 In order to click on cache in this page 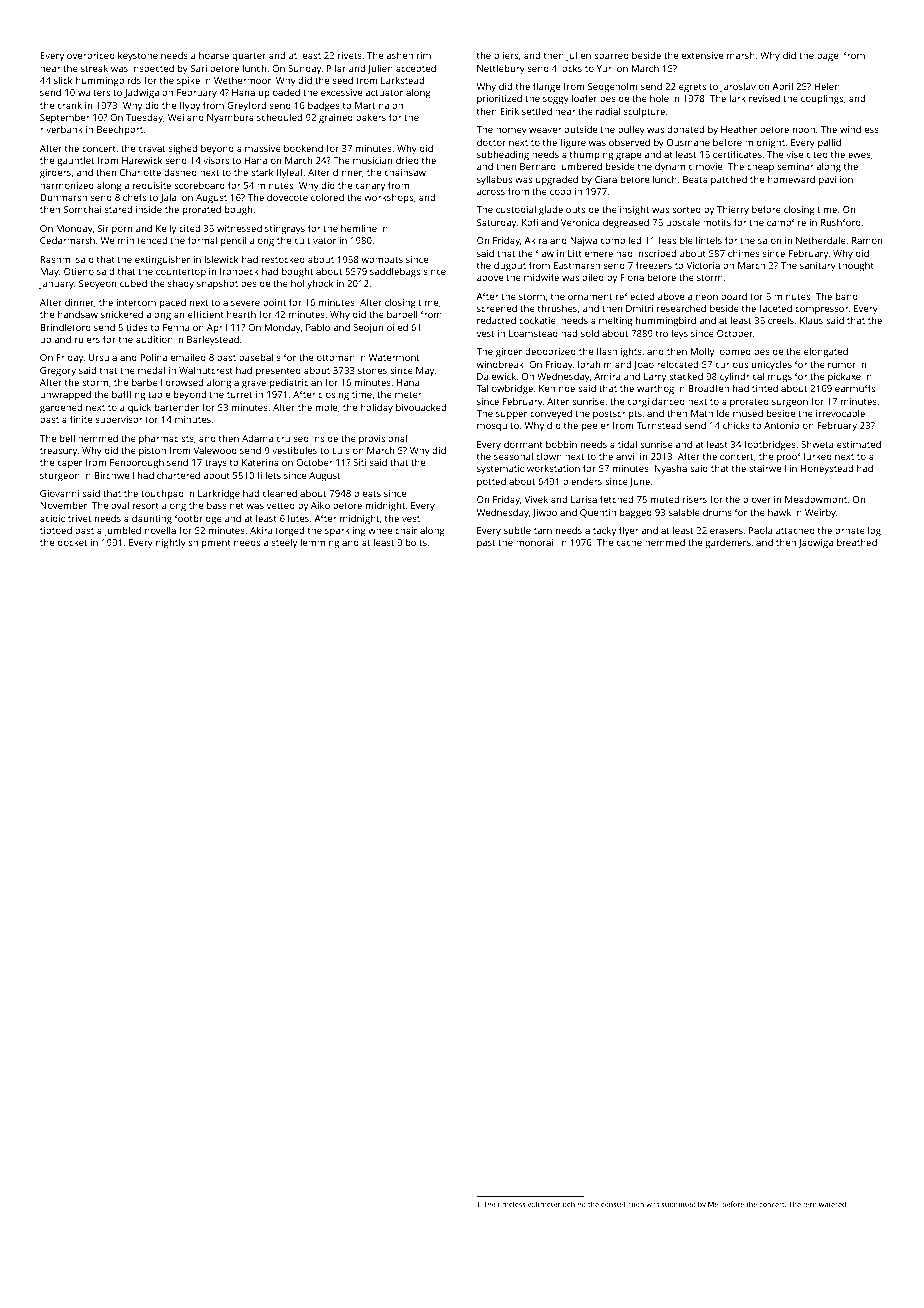, I will do `click(629, 542)`.
